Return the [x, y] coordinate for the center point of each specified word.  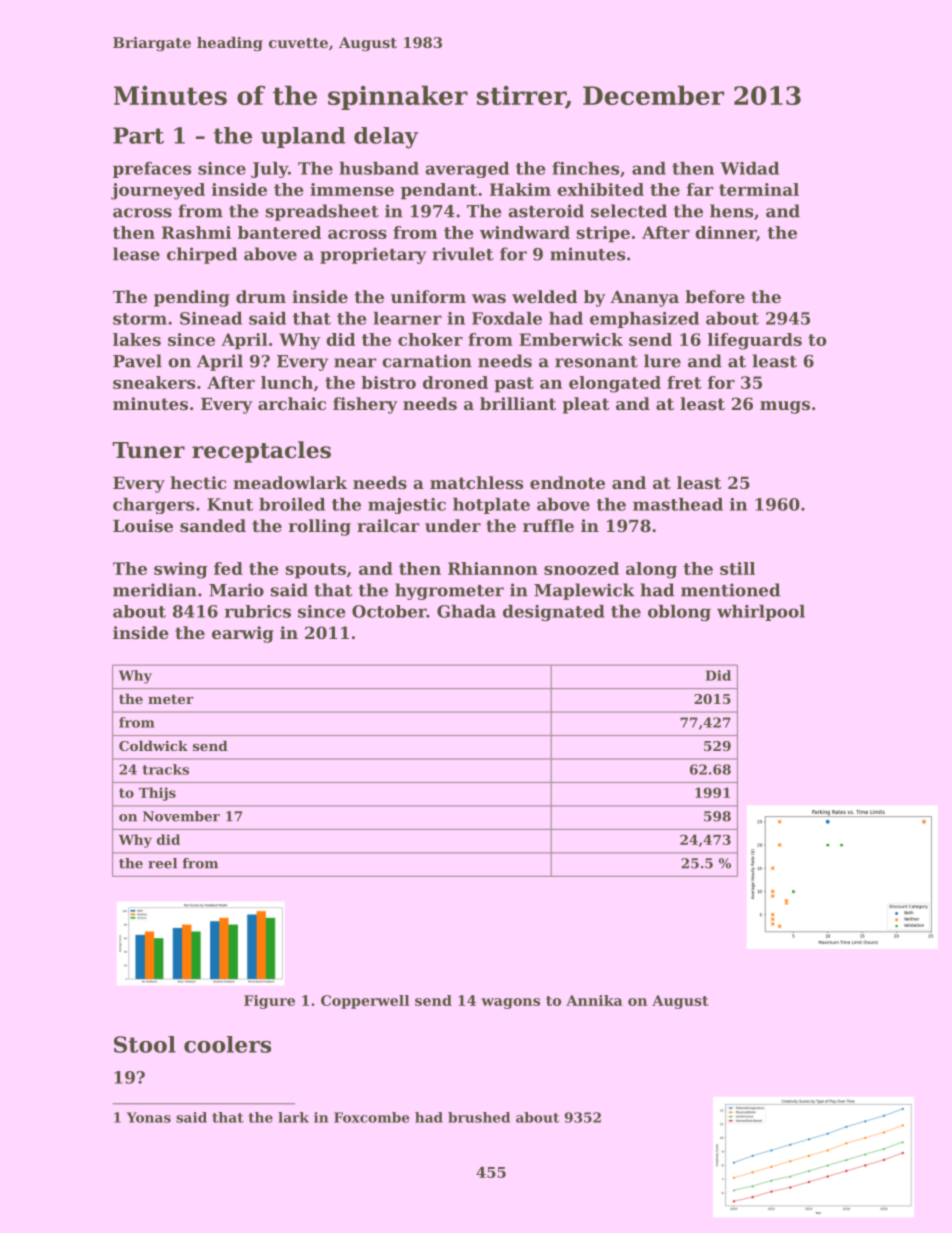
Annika [594, 1000]
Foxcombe [371, 1117]
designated [554, 613]
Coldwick [153, 745]
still [737, 568]
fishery [365, 405]
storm [140, 319]
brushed [479, 1117]
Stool [145, 1044]
